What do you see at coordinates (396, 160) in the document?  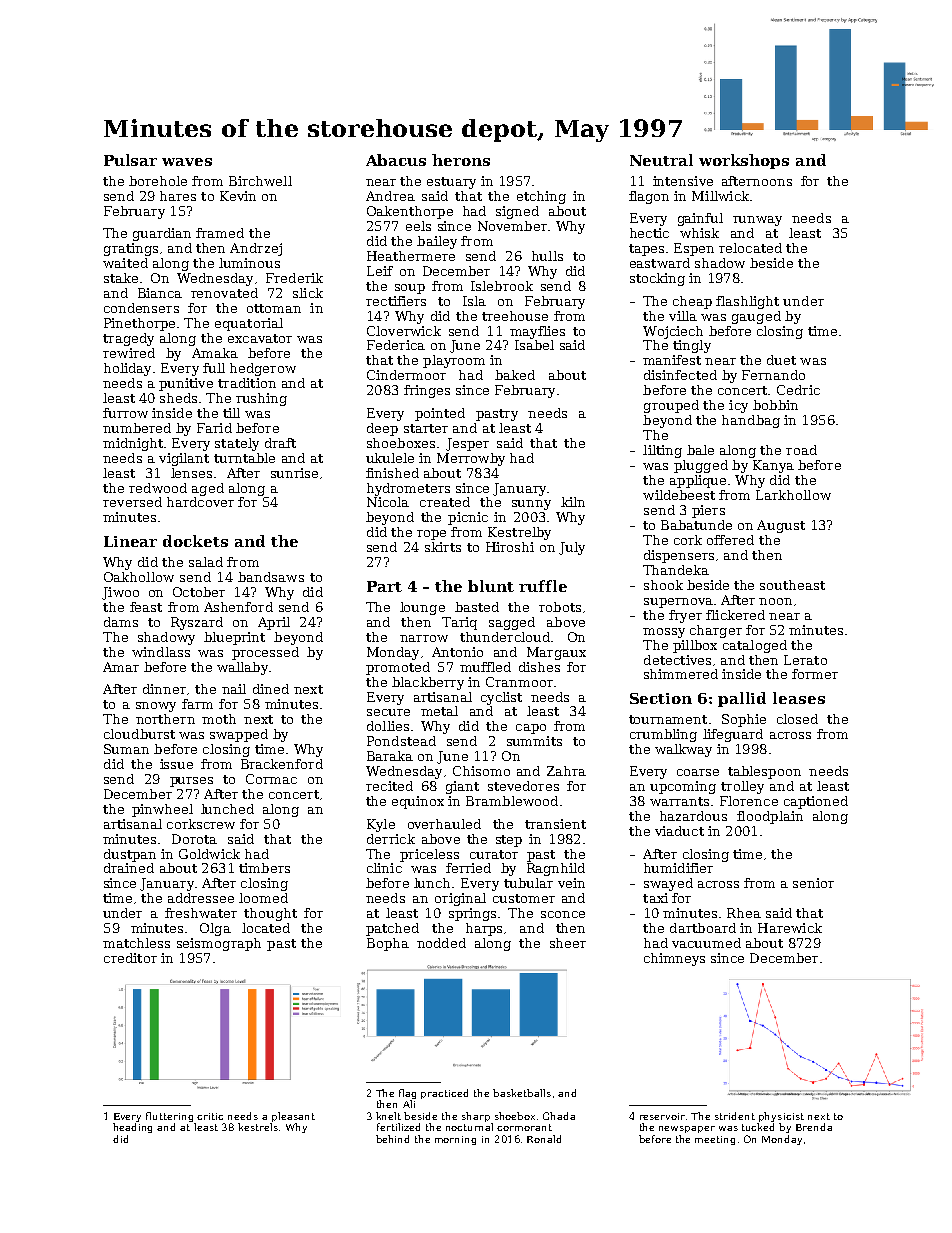 I see `Abacus` at bounding box center [396, 160].
